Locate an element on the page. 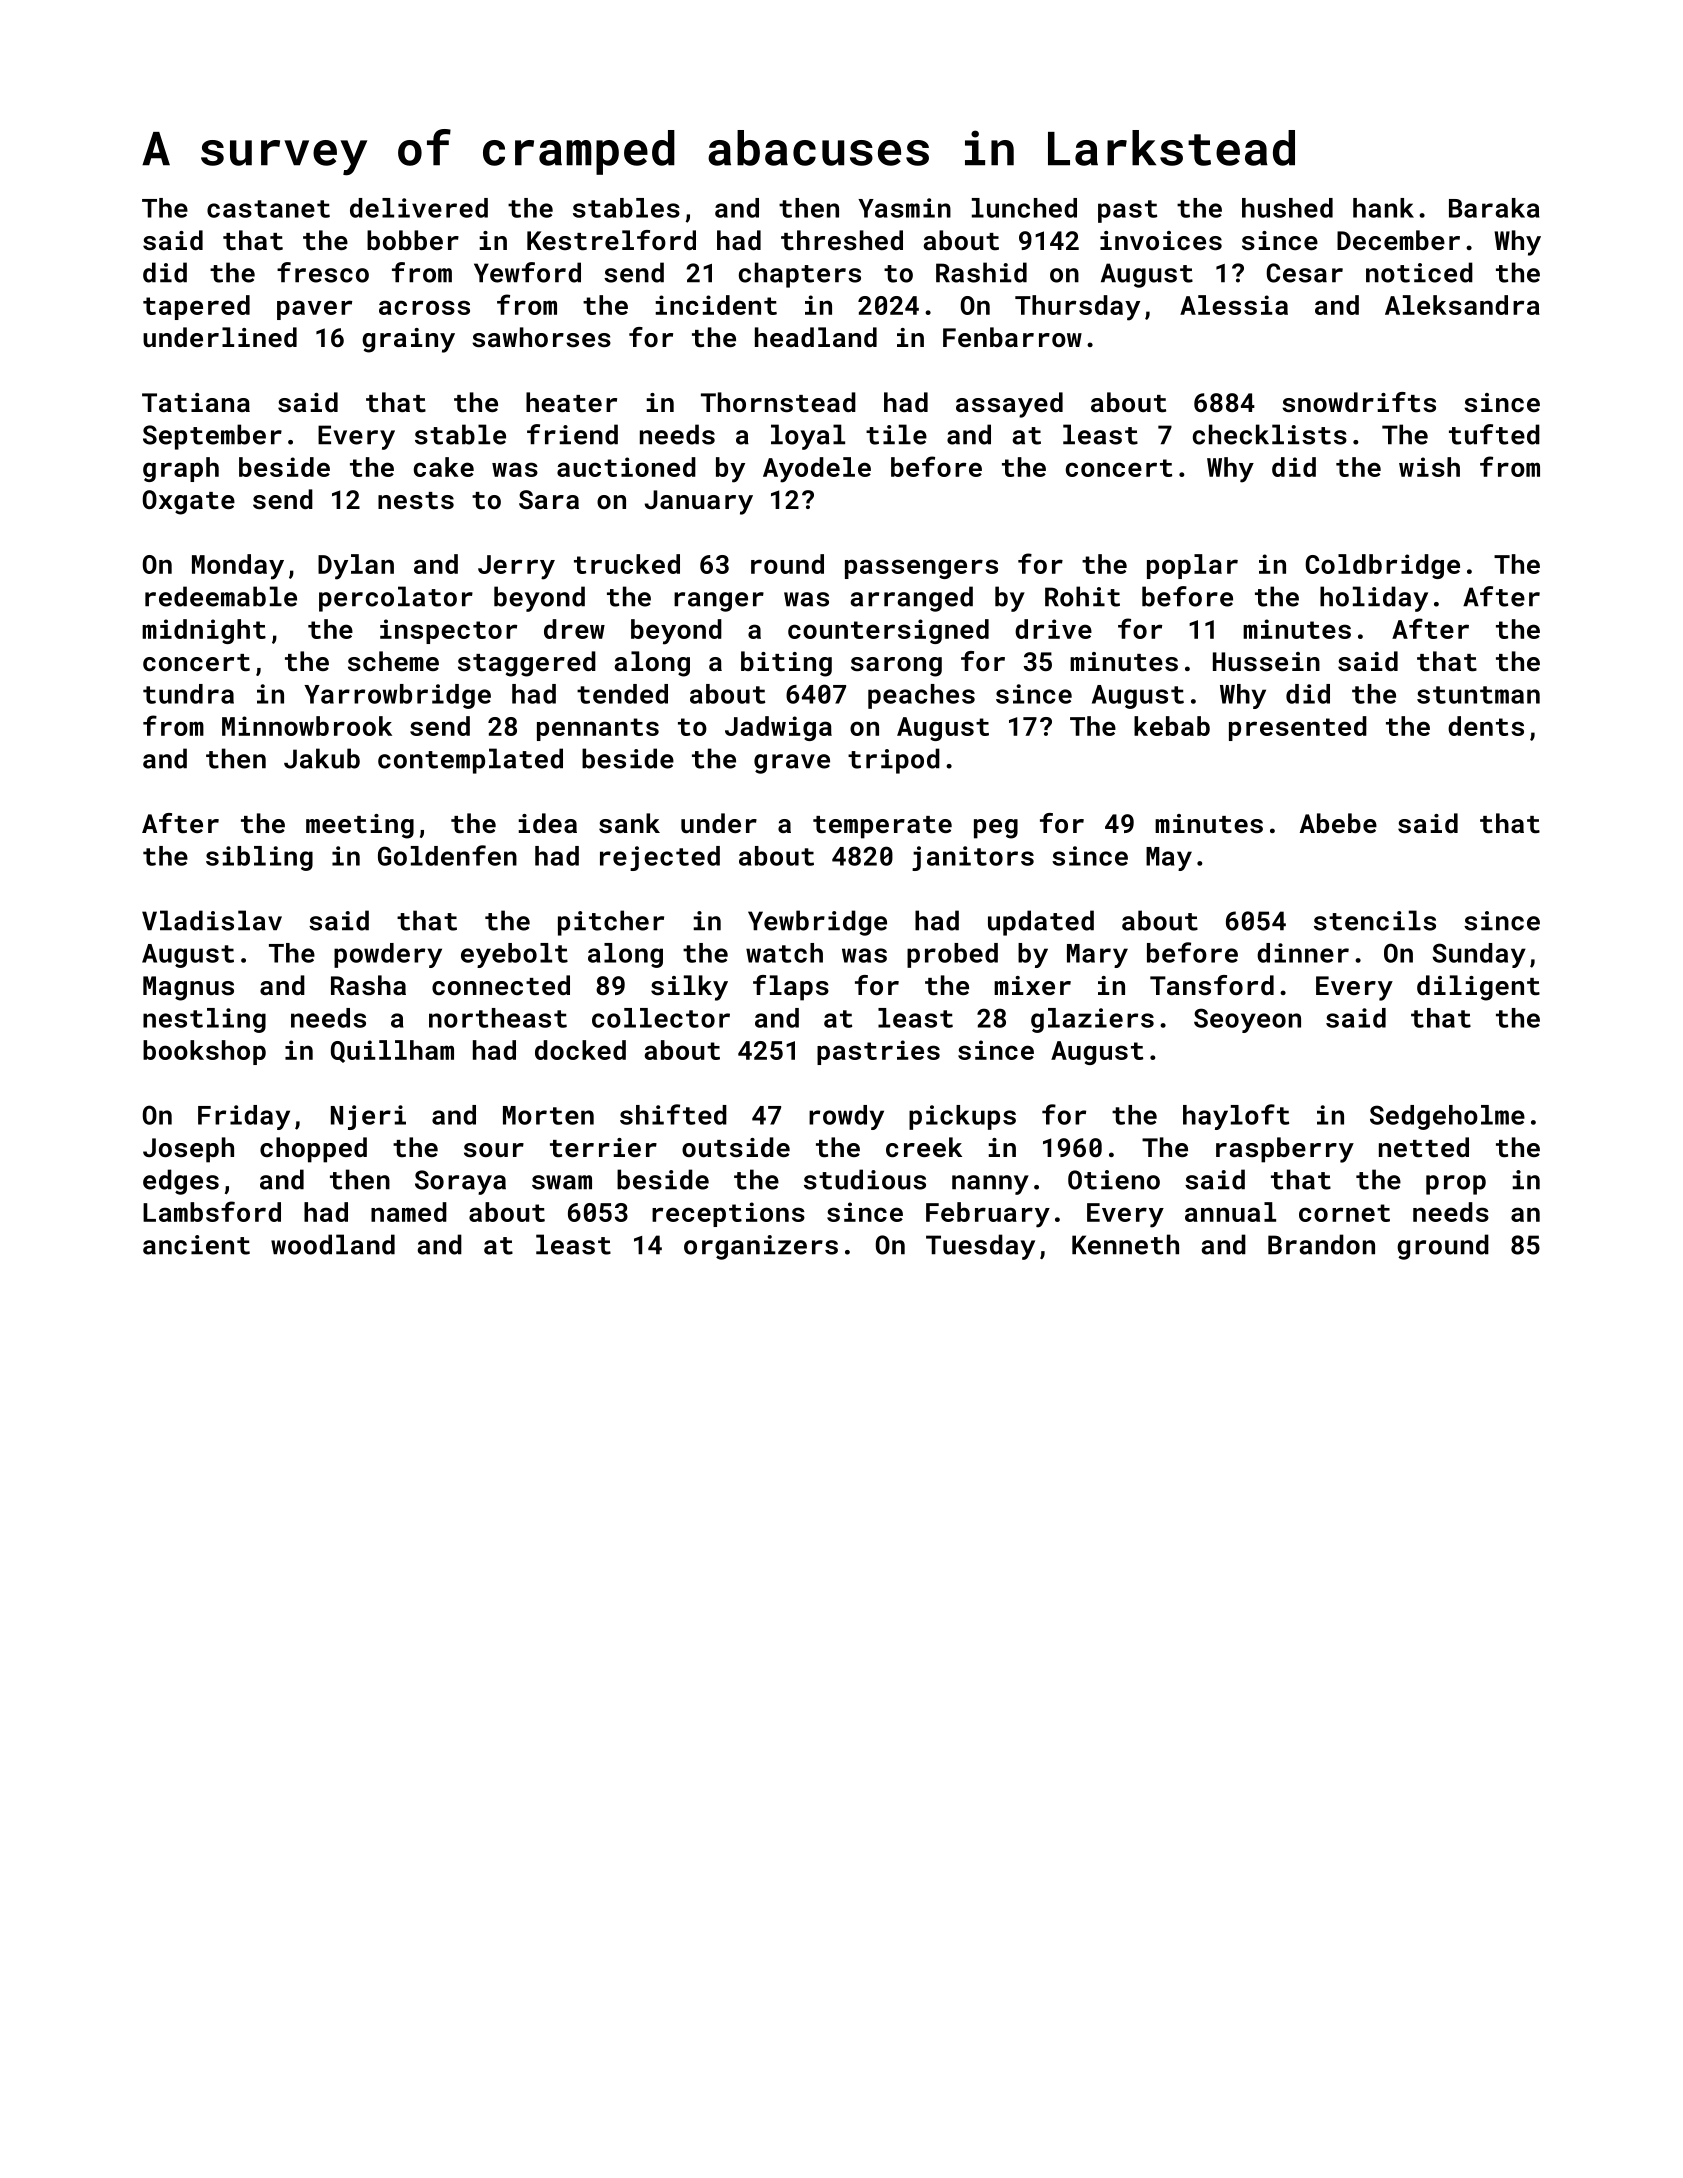 The width and height of the page is (1683, 2178). fresco is located at coordinates (323, 272).
